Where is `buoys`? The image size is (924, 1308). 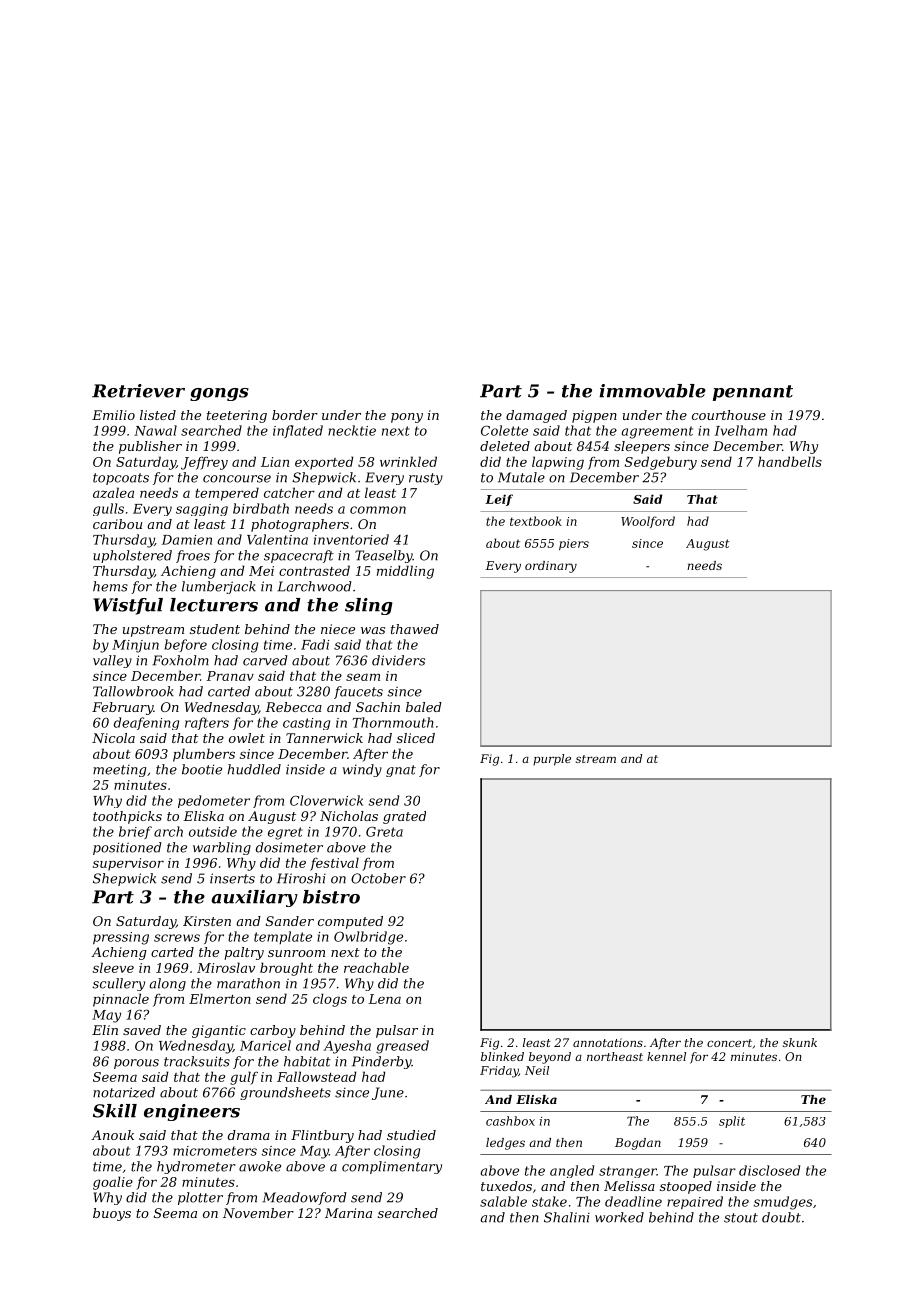 buoys is located at coordinates (112, 1214).
